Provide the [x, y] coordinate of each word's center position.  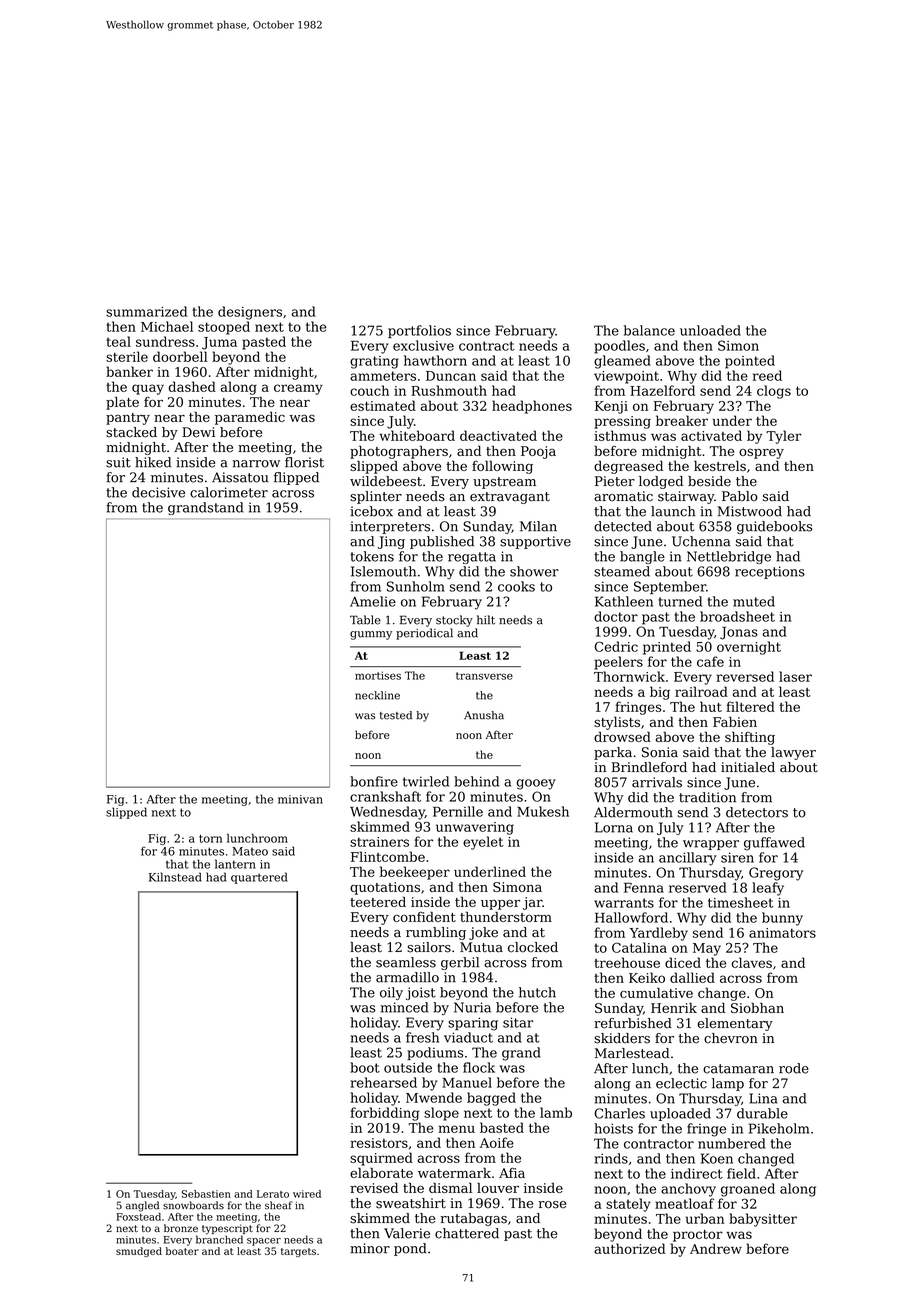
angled [142, 1206]
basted [502, 1127]
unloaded [710, 330]
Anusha [484, 715]
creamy [298, 389]
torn [210, 839]
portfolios [419, 331]
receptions [770, 572]
